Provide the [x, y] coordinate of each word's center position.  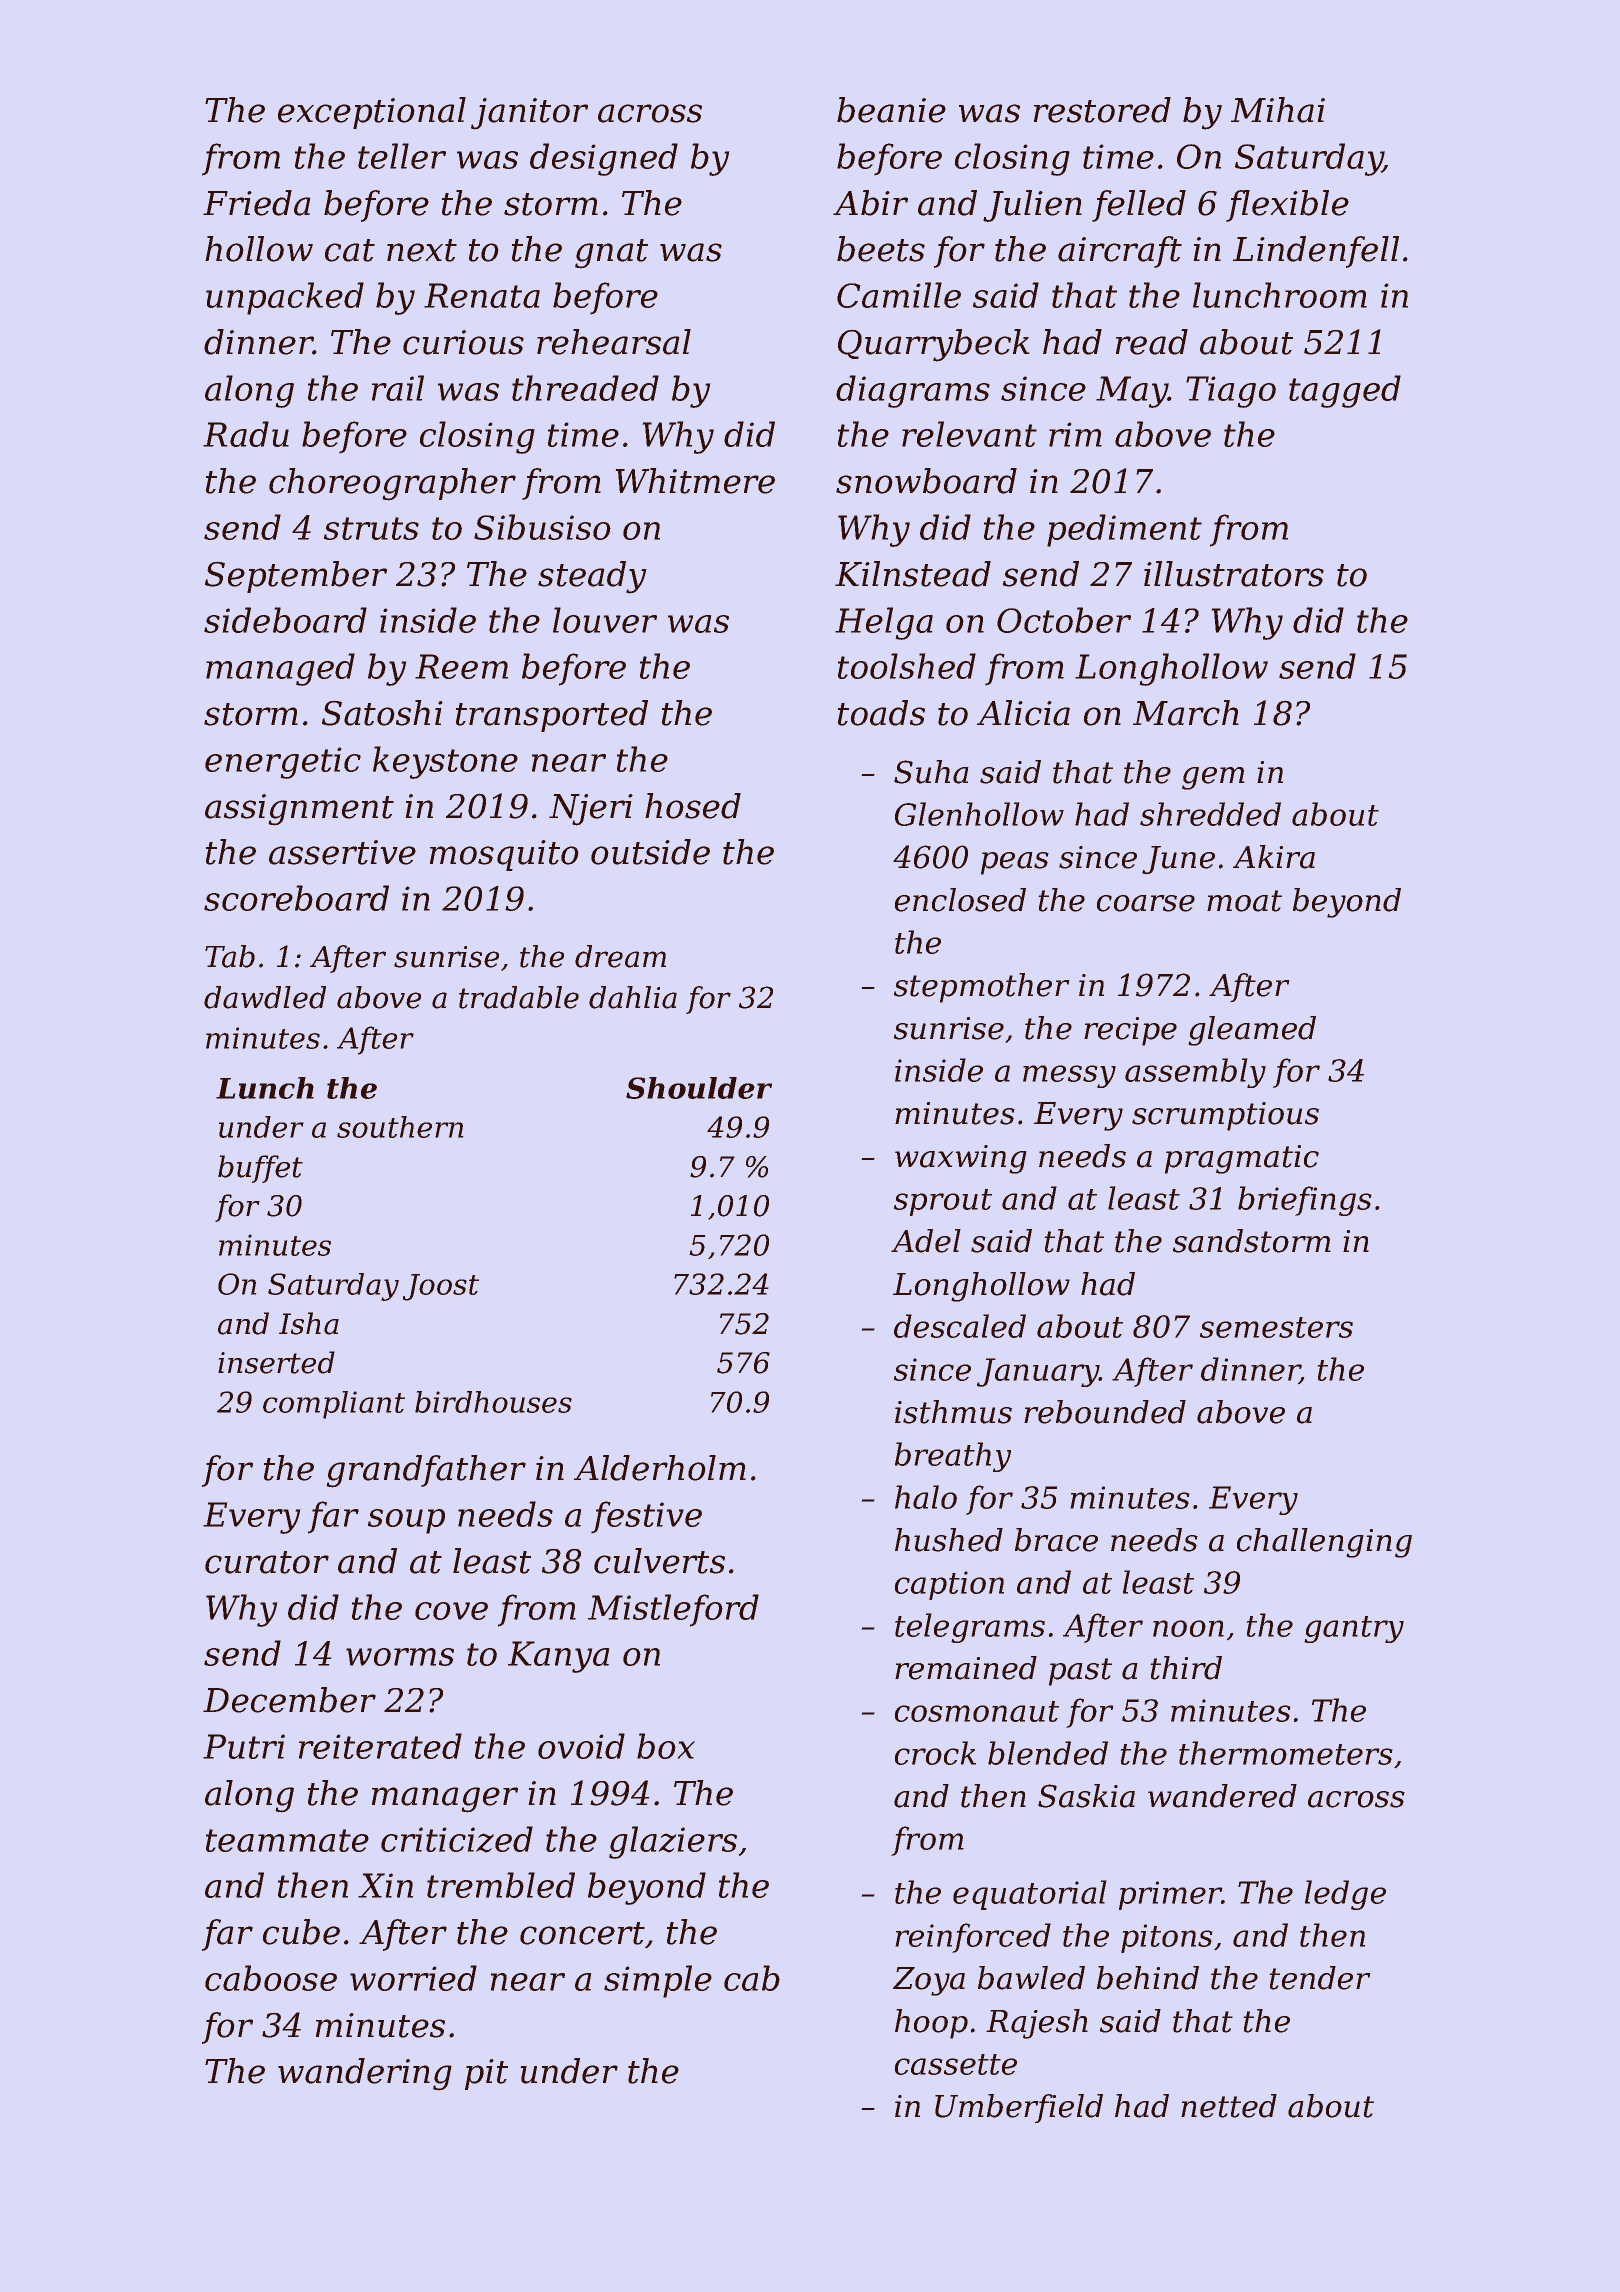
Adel [926, 1241]
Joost [441, 1287]
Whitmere [695, 481]
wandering [365, 2074]
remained [966, 1668]
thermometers [1286, 1753]
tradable [519, 997]
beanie [891, 110]
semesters [1276, 1327]
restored [1102, 110]
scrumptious [1225, 1116]
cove [451, 1611]
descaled [960, 1326]
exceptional [372, 113]
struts [371, 528]
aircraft [1120, 252]
